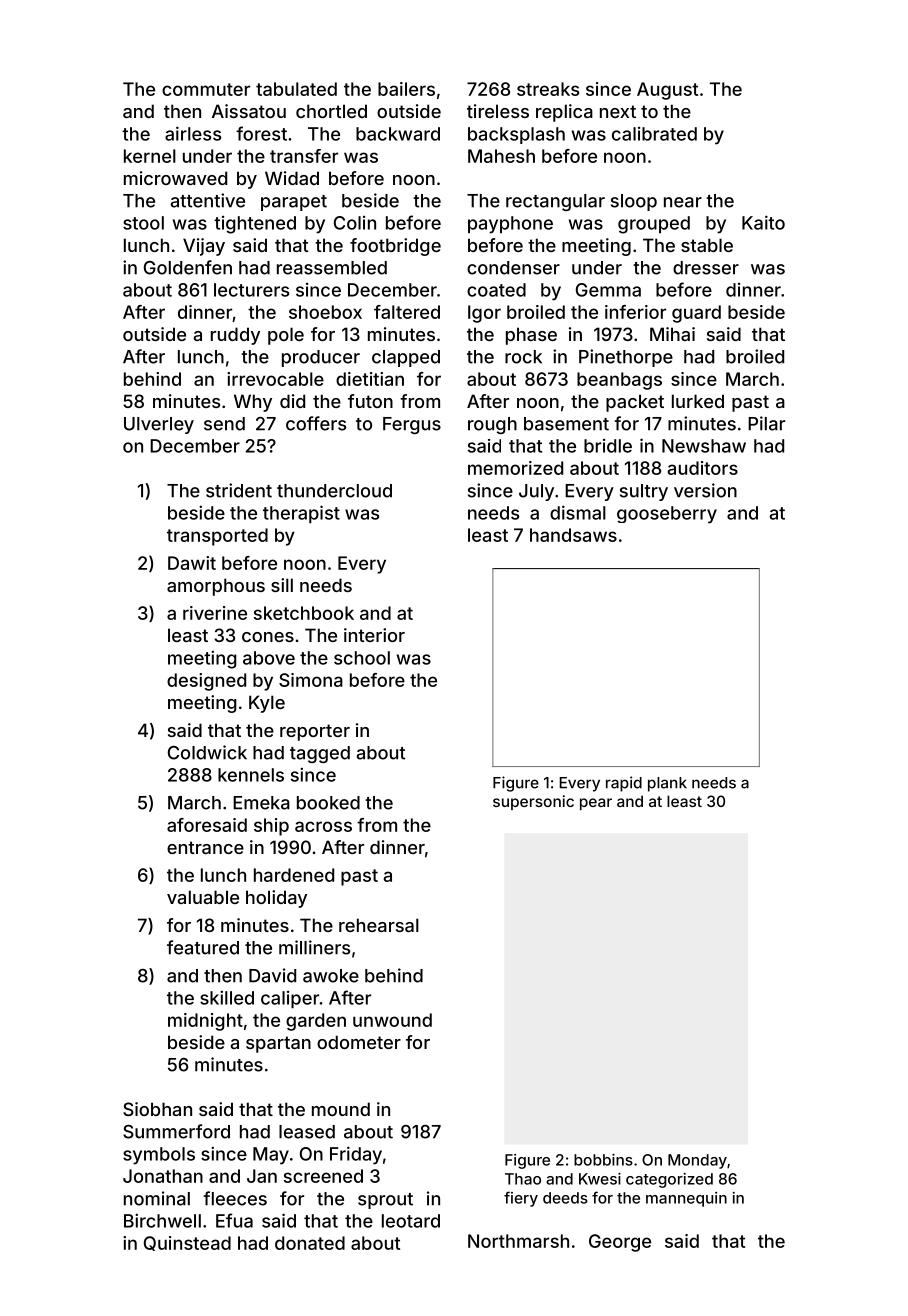  Describe the element at coordinates (667, 515) in the page. I see `gooseberry` at that location.
